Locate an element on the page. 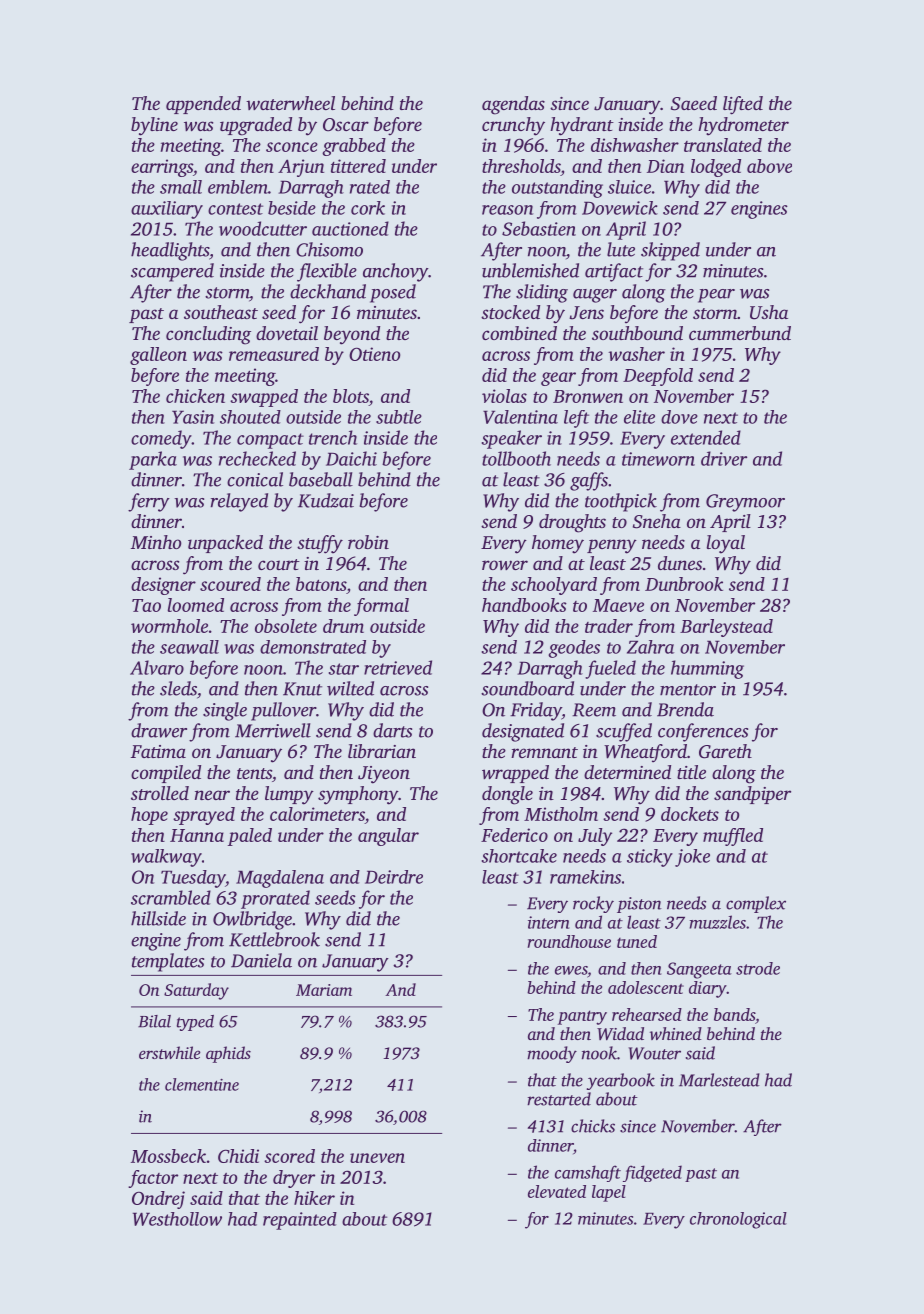 The height and width of the image is (1314, 924). lifted is located at coordinates (743, 105).
